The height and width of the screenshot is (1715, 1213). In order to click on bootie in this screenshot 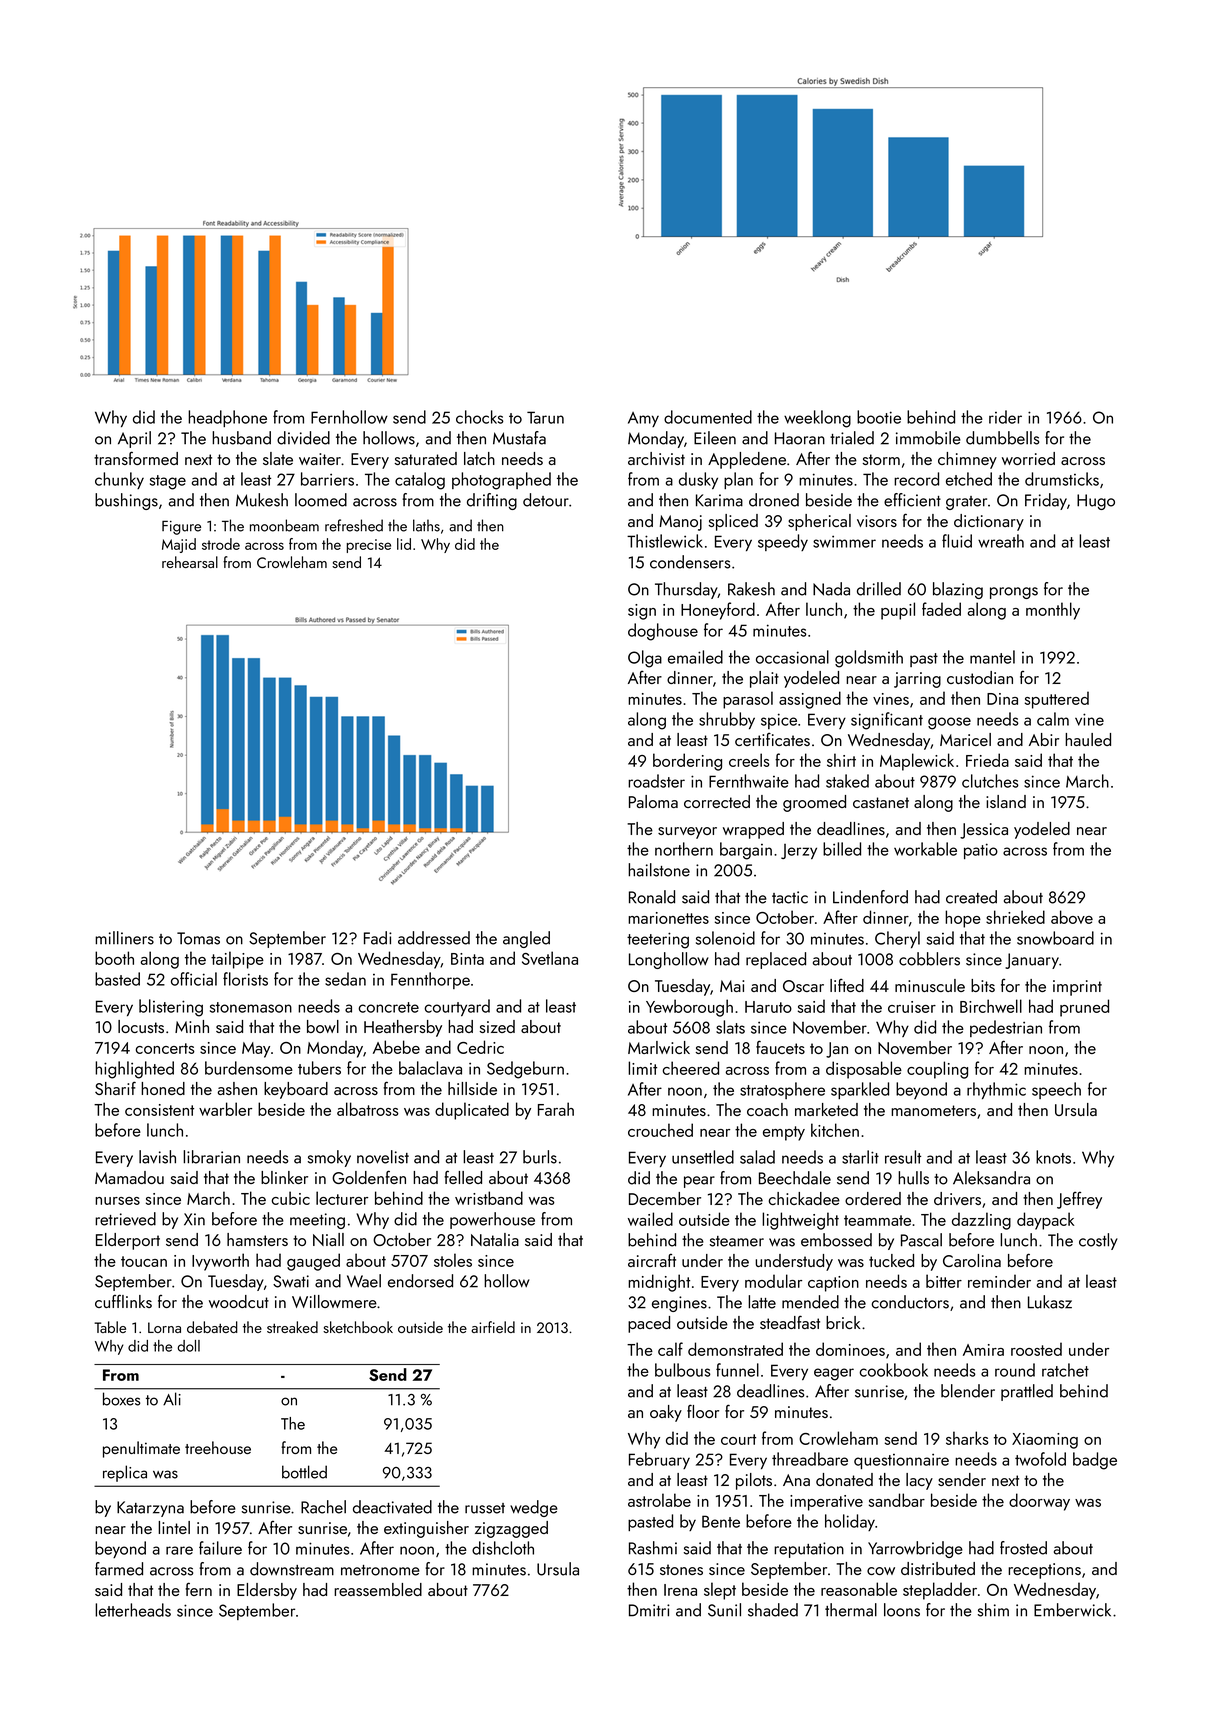, I will do `click(879, 417)`.
